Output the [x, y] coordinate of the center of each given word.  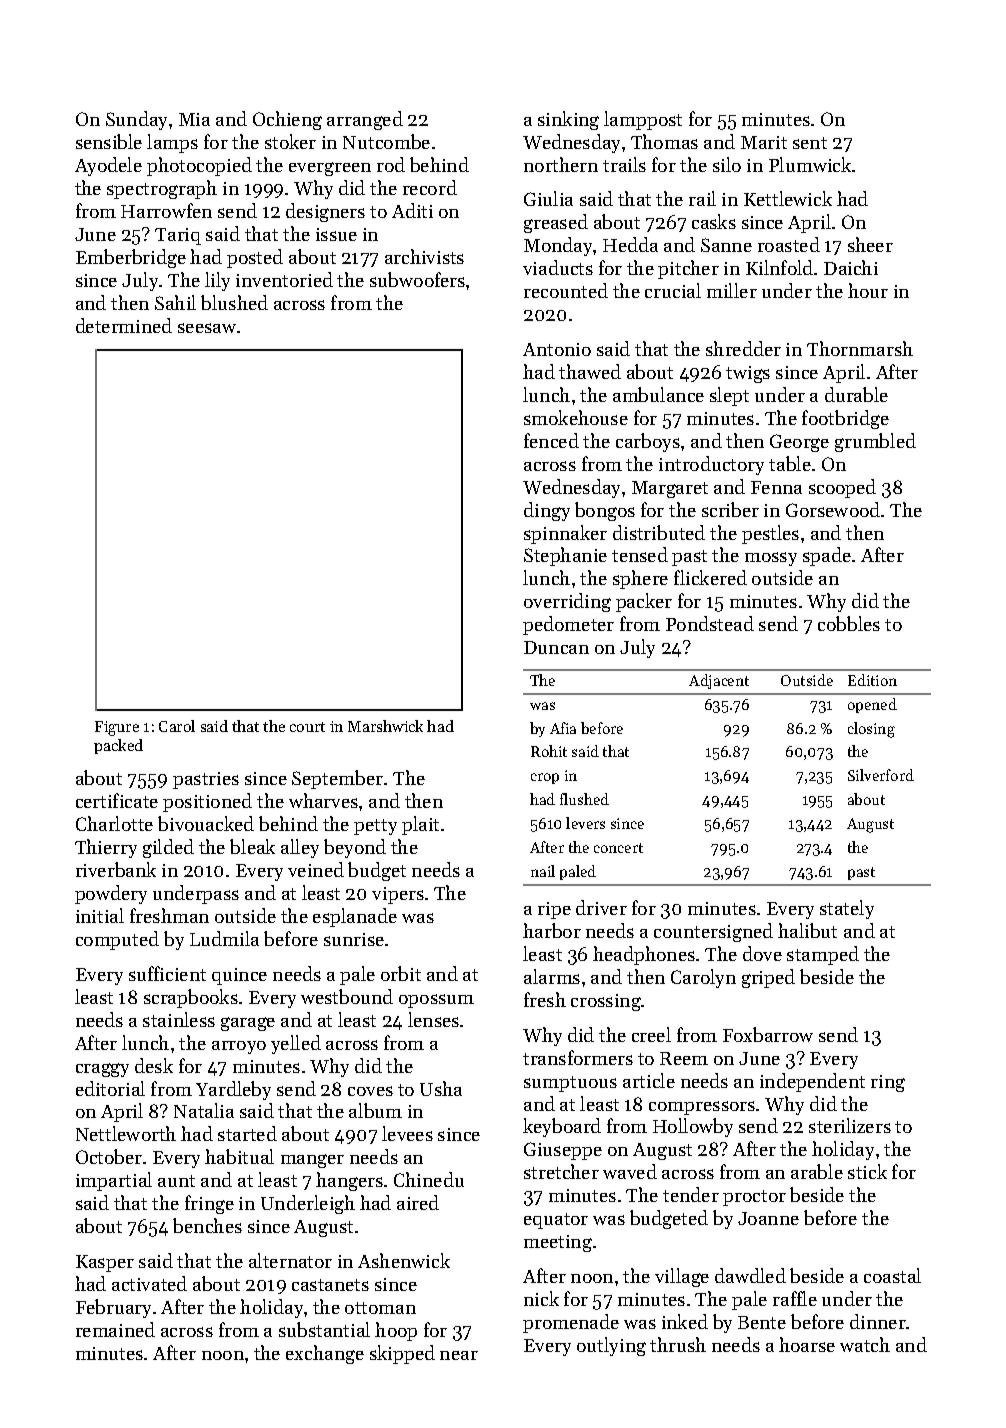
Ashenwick [404, 1260]
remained [115, 1329]
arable [817, 1171]
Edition [872, 680]
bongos [605, 511]
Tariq [178, 236]
